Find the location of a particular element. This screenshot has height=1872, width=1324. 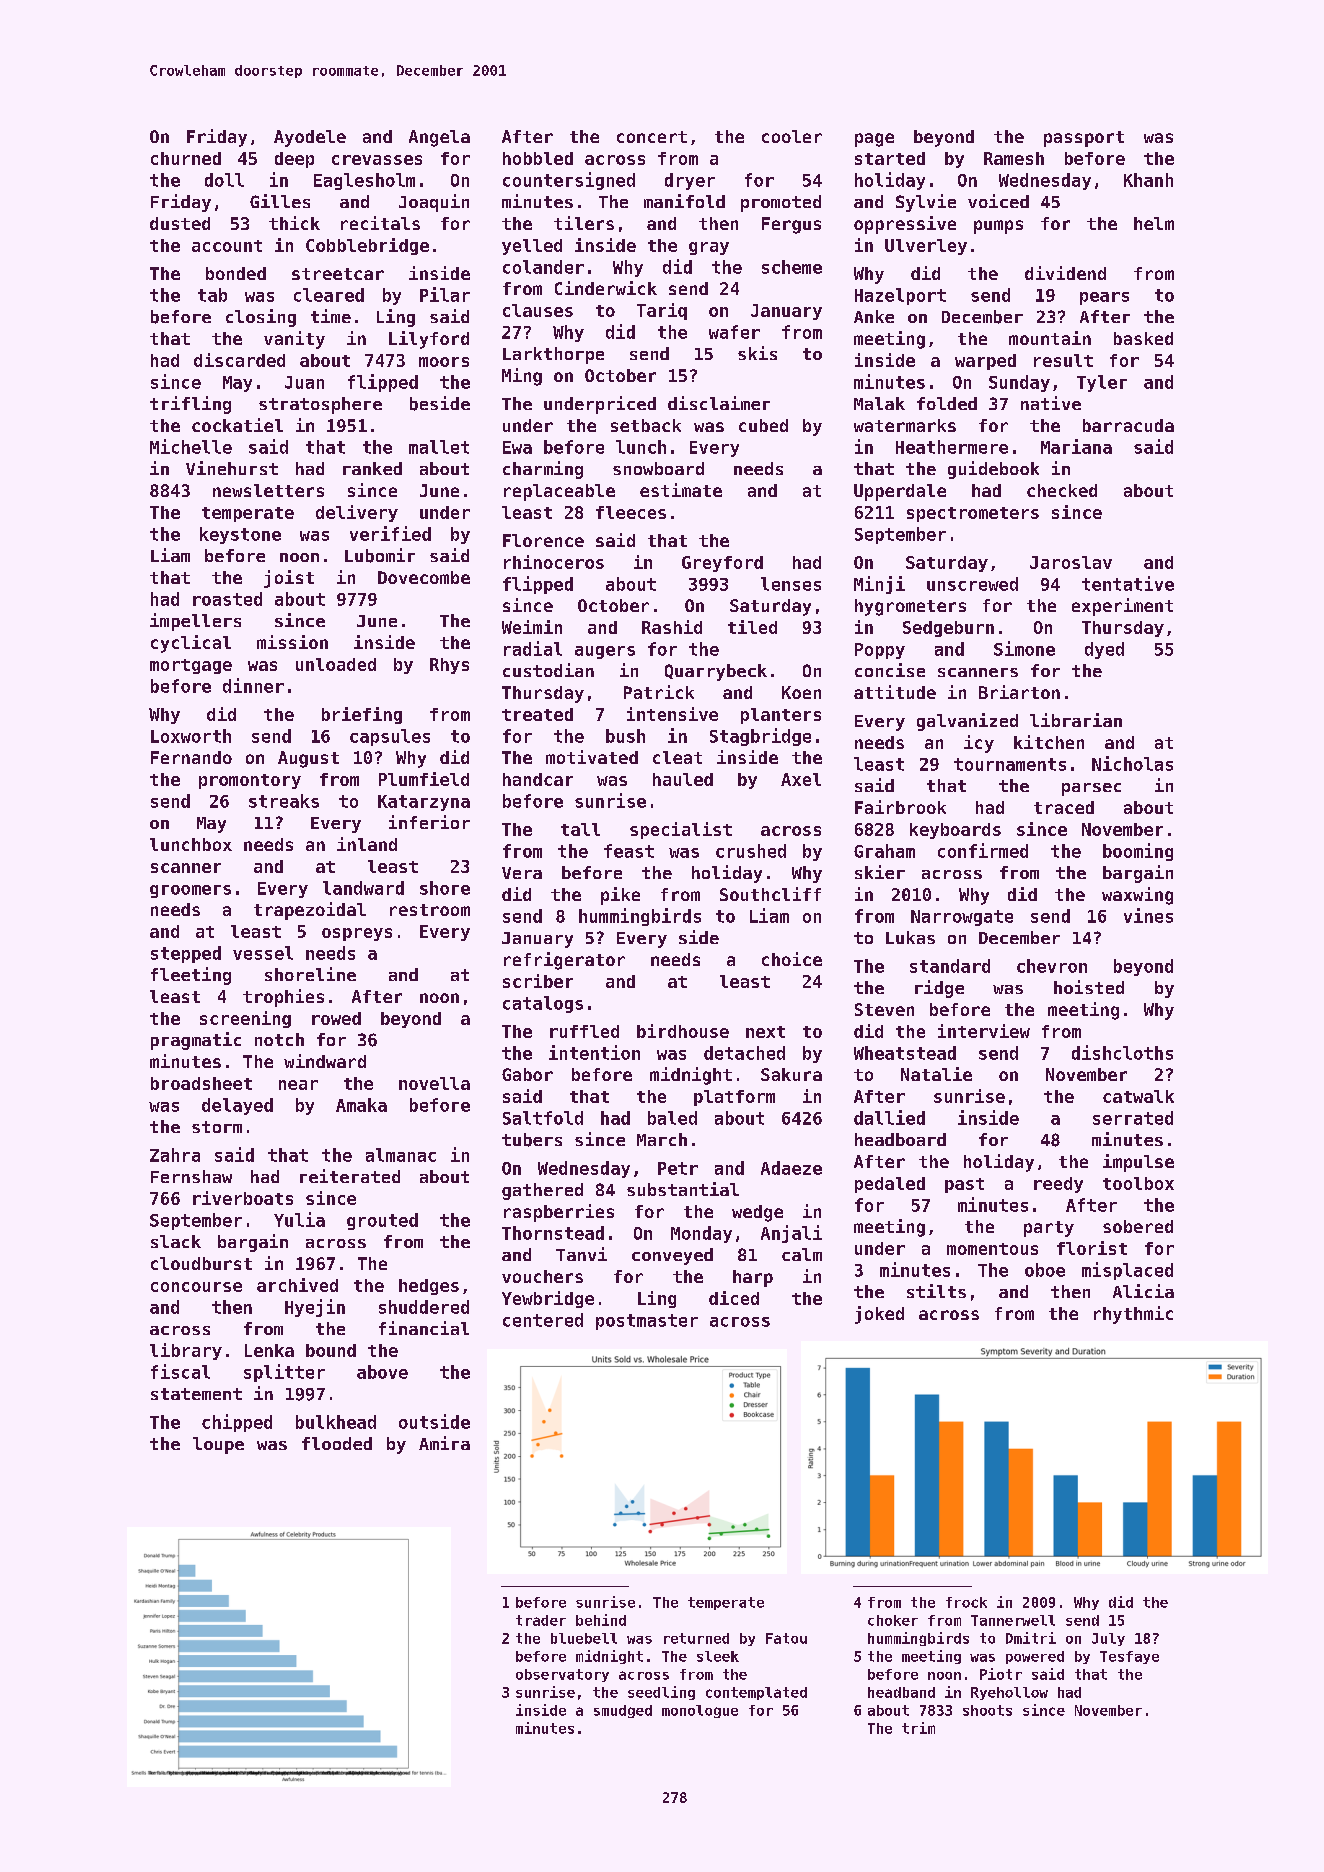

Sedgeburn is located at coordinates (948, 629).
